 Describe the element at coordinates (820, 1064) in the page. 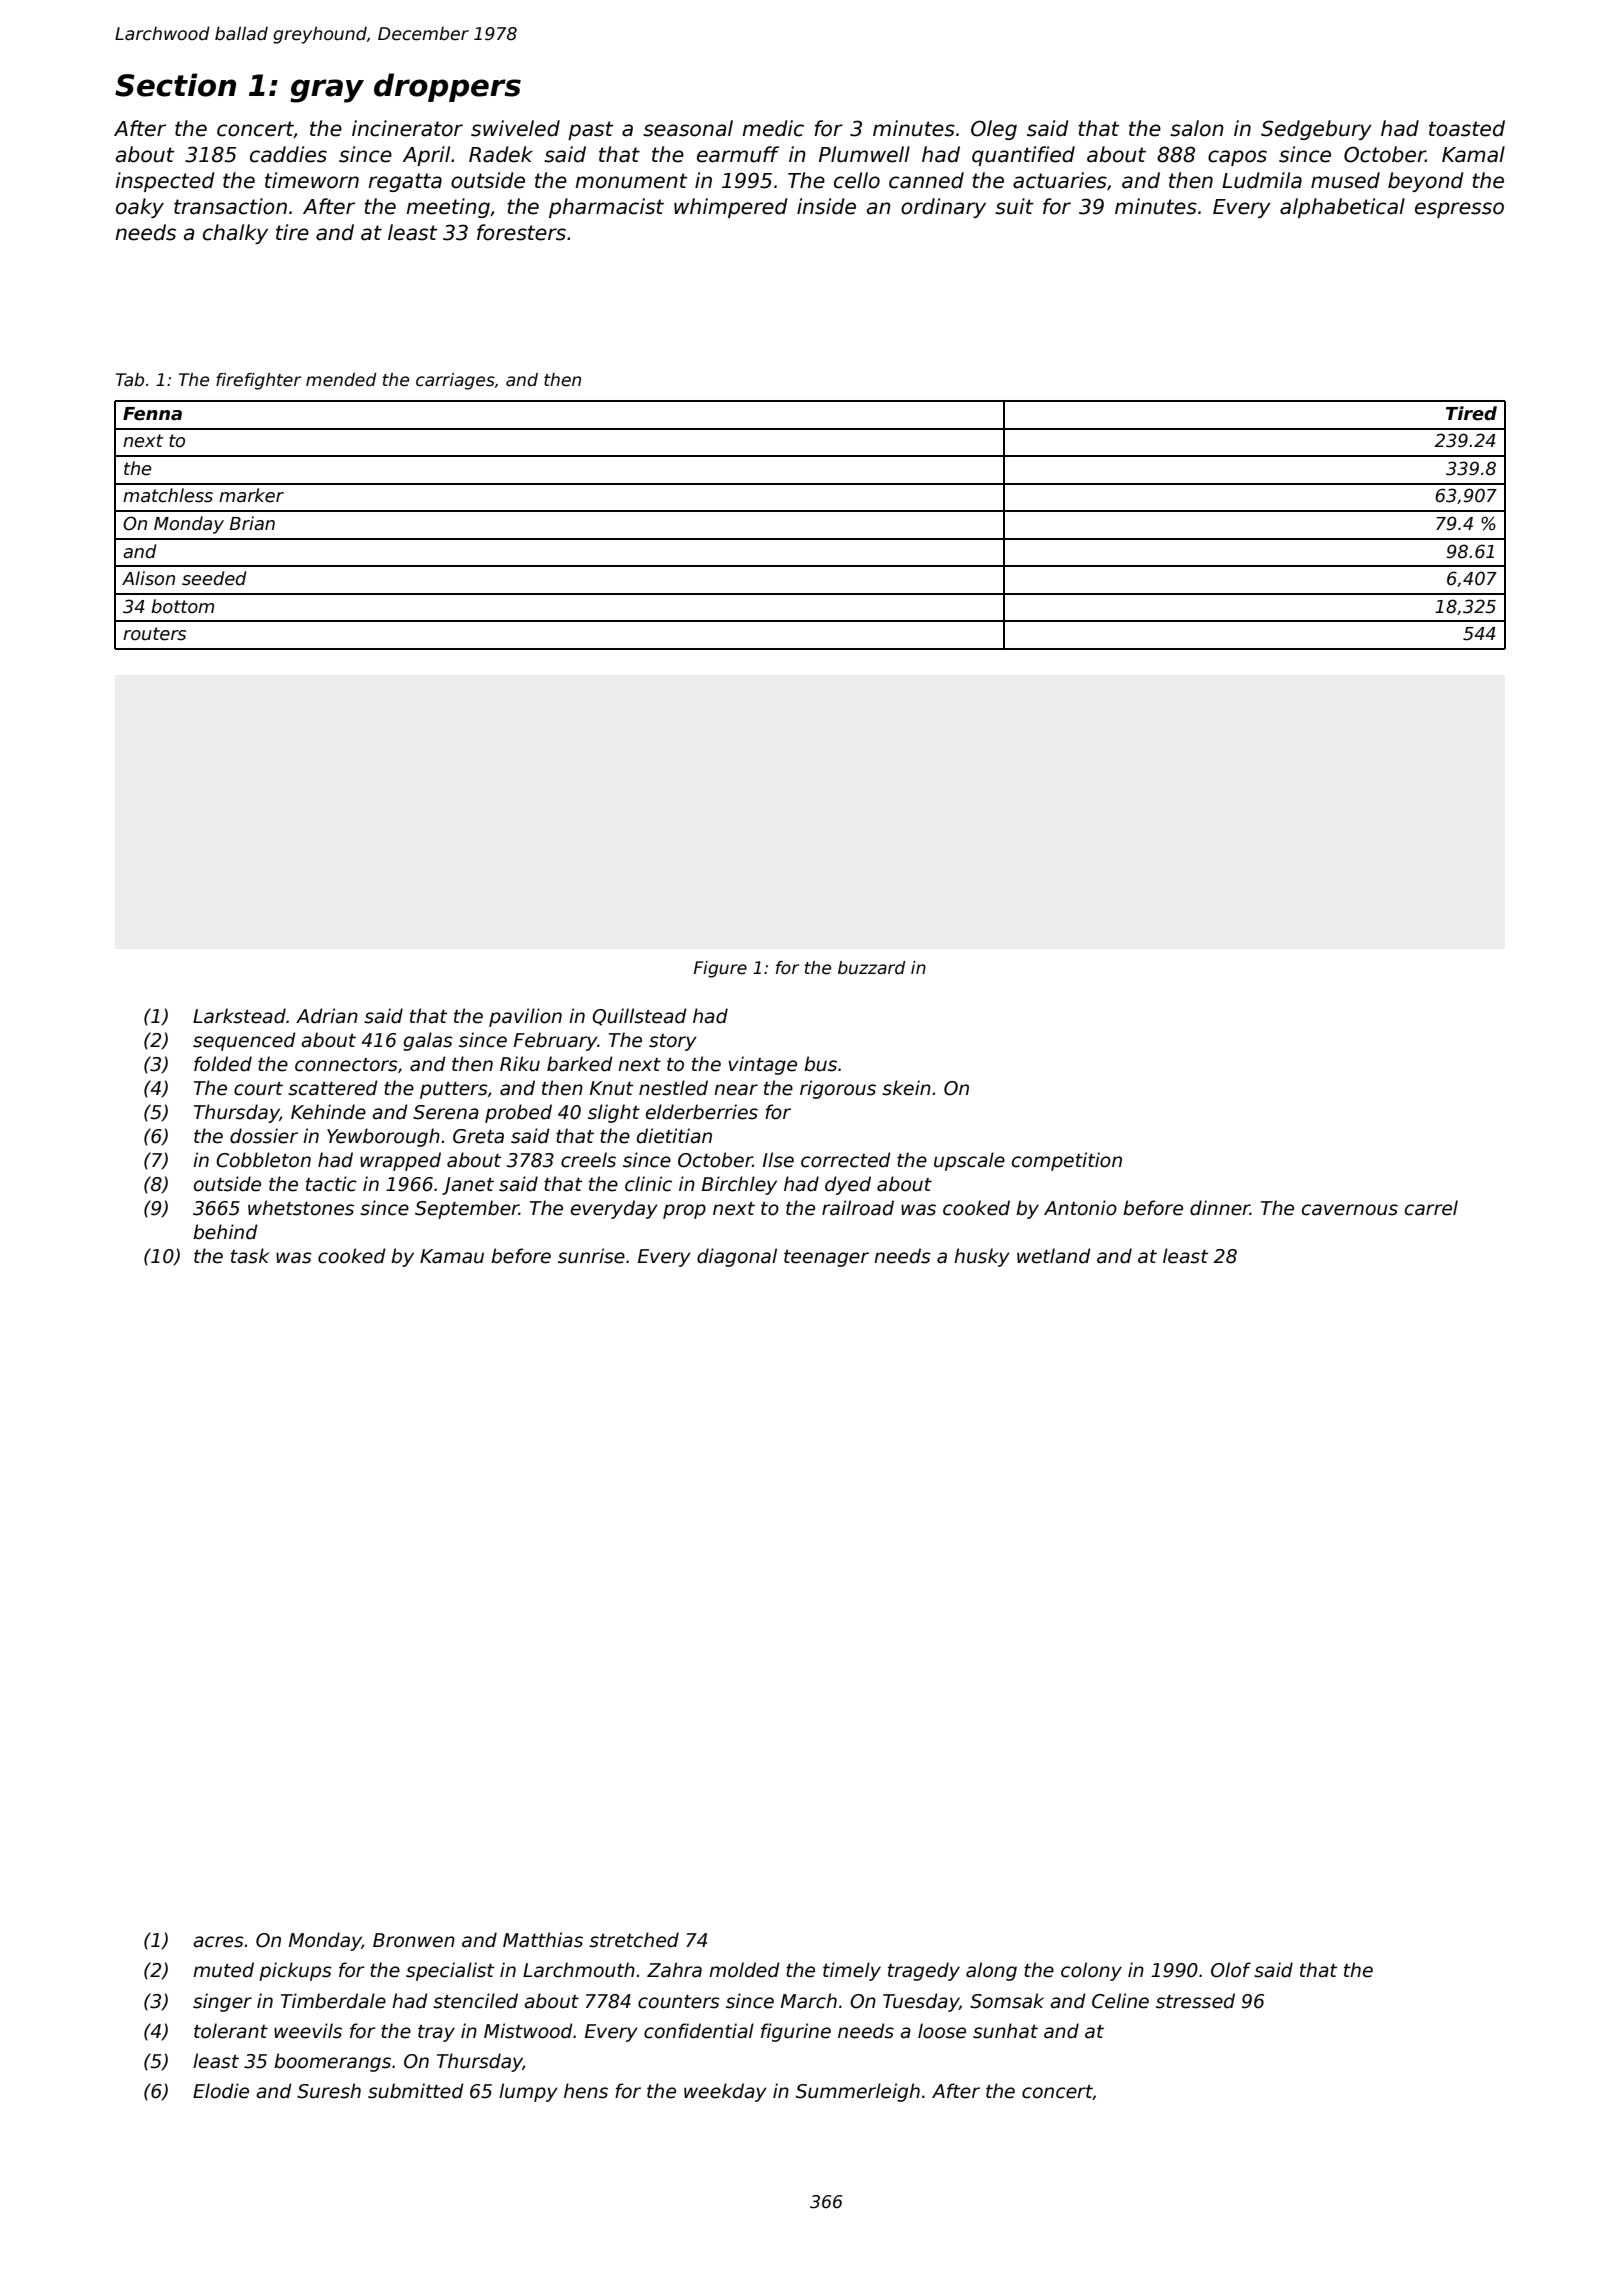

I see `bus` at that location.
